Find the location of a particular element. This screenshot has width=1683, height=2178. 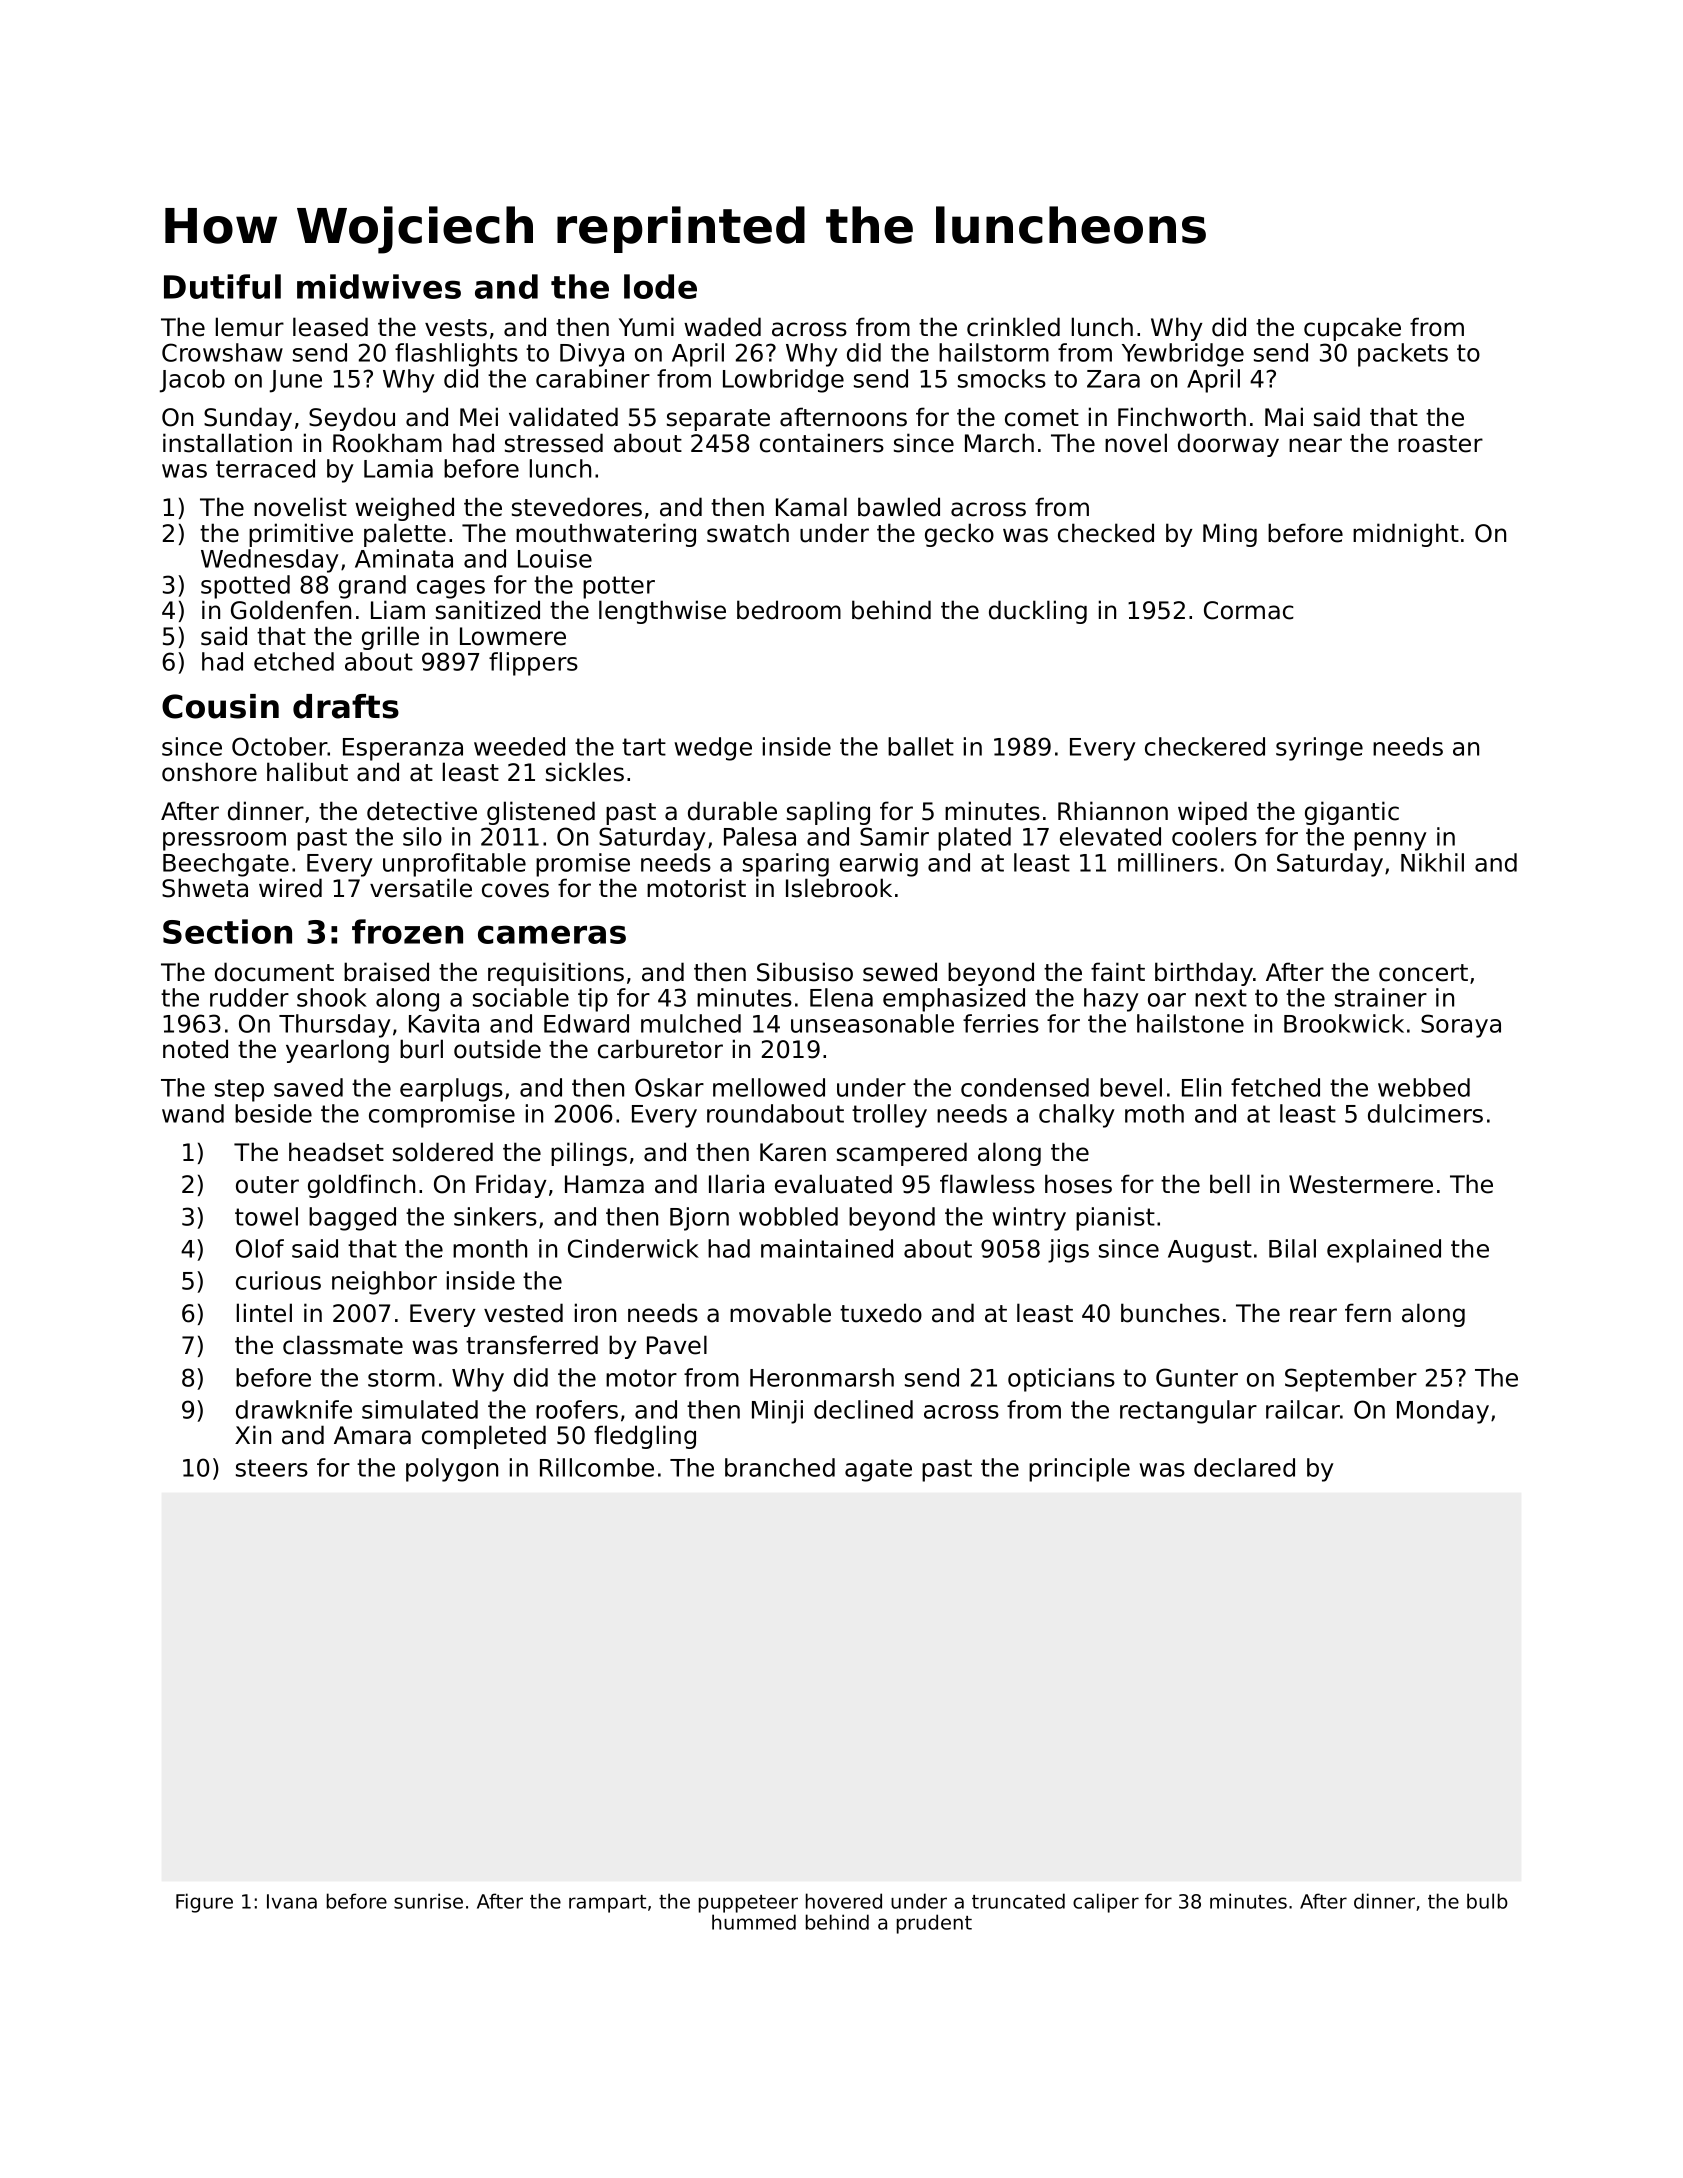

waded is located at coordinates (722, 327).
